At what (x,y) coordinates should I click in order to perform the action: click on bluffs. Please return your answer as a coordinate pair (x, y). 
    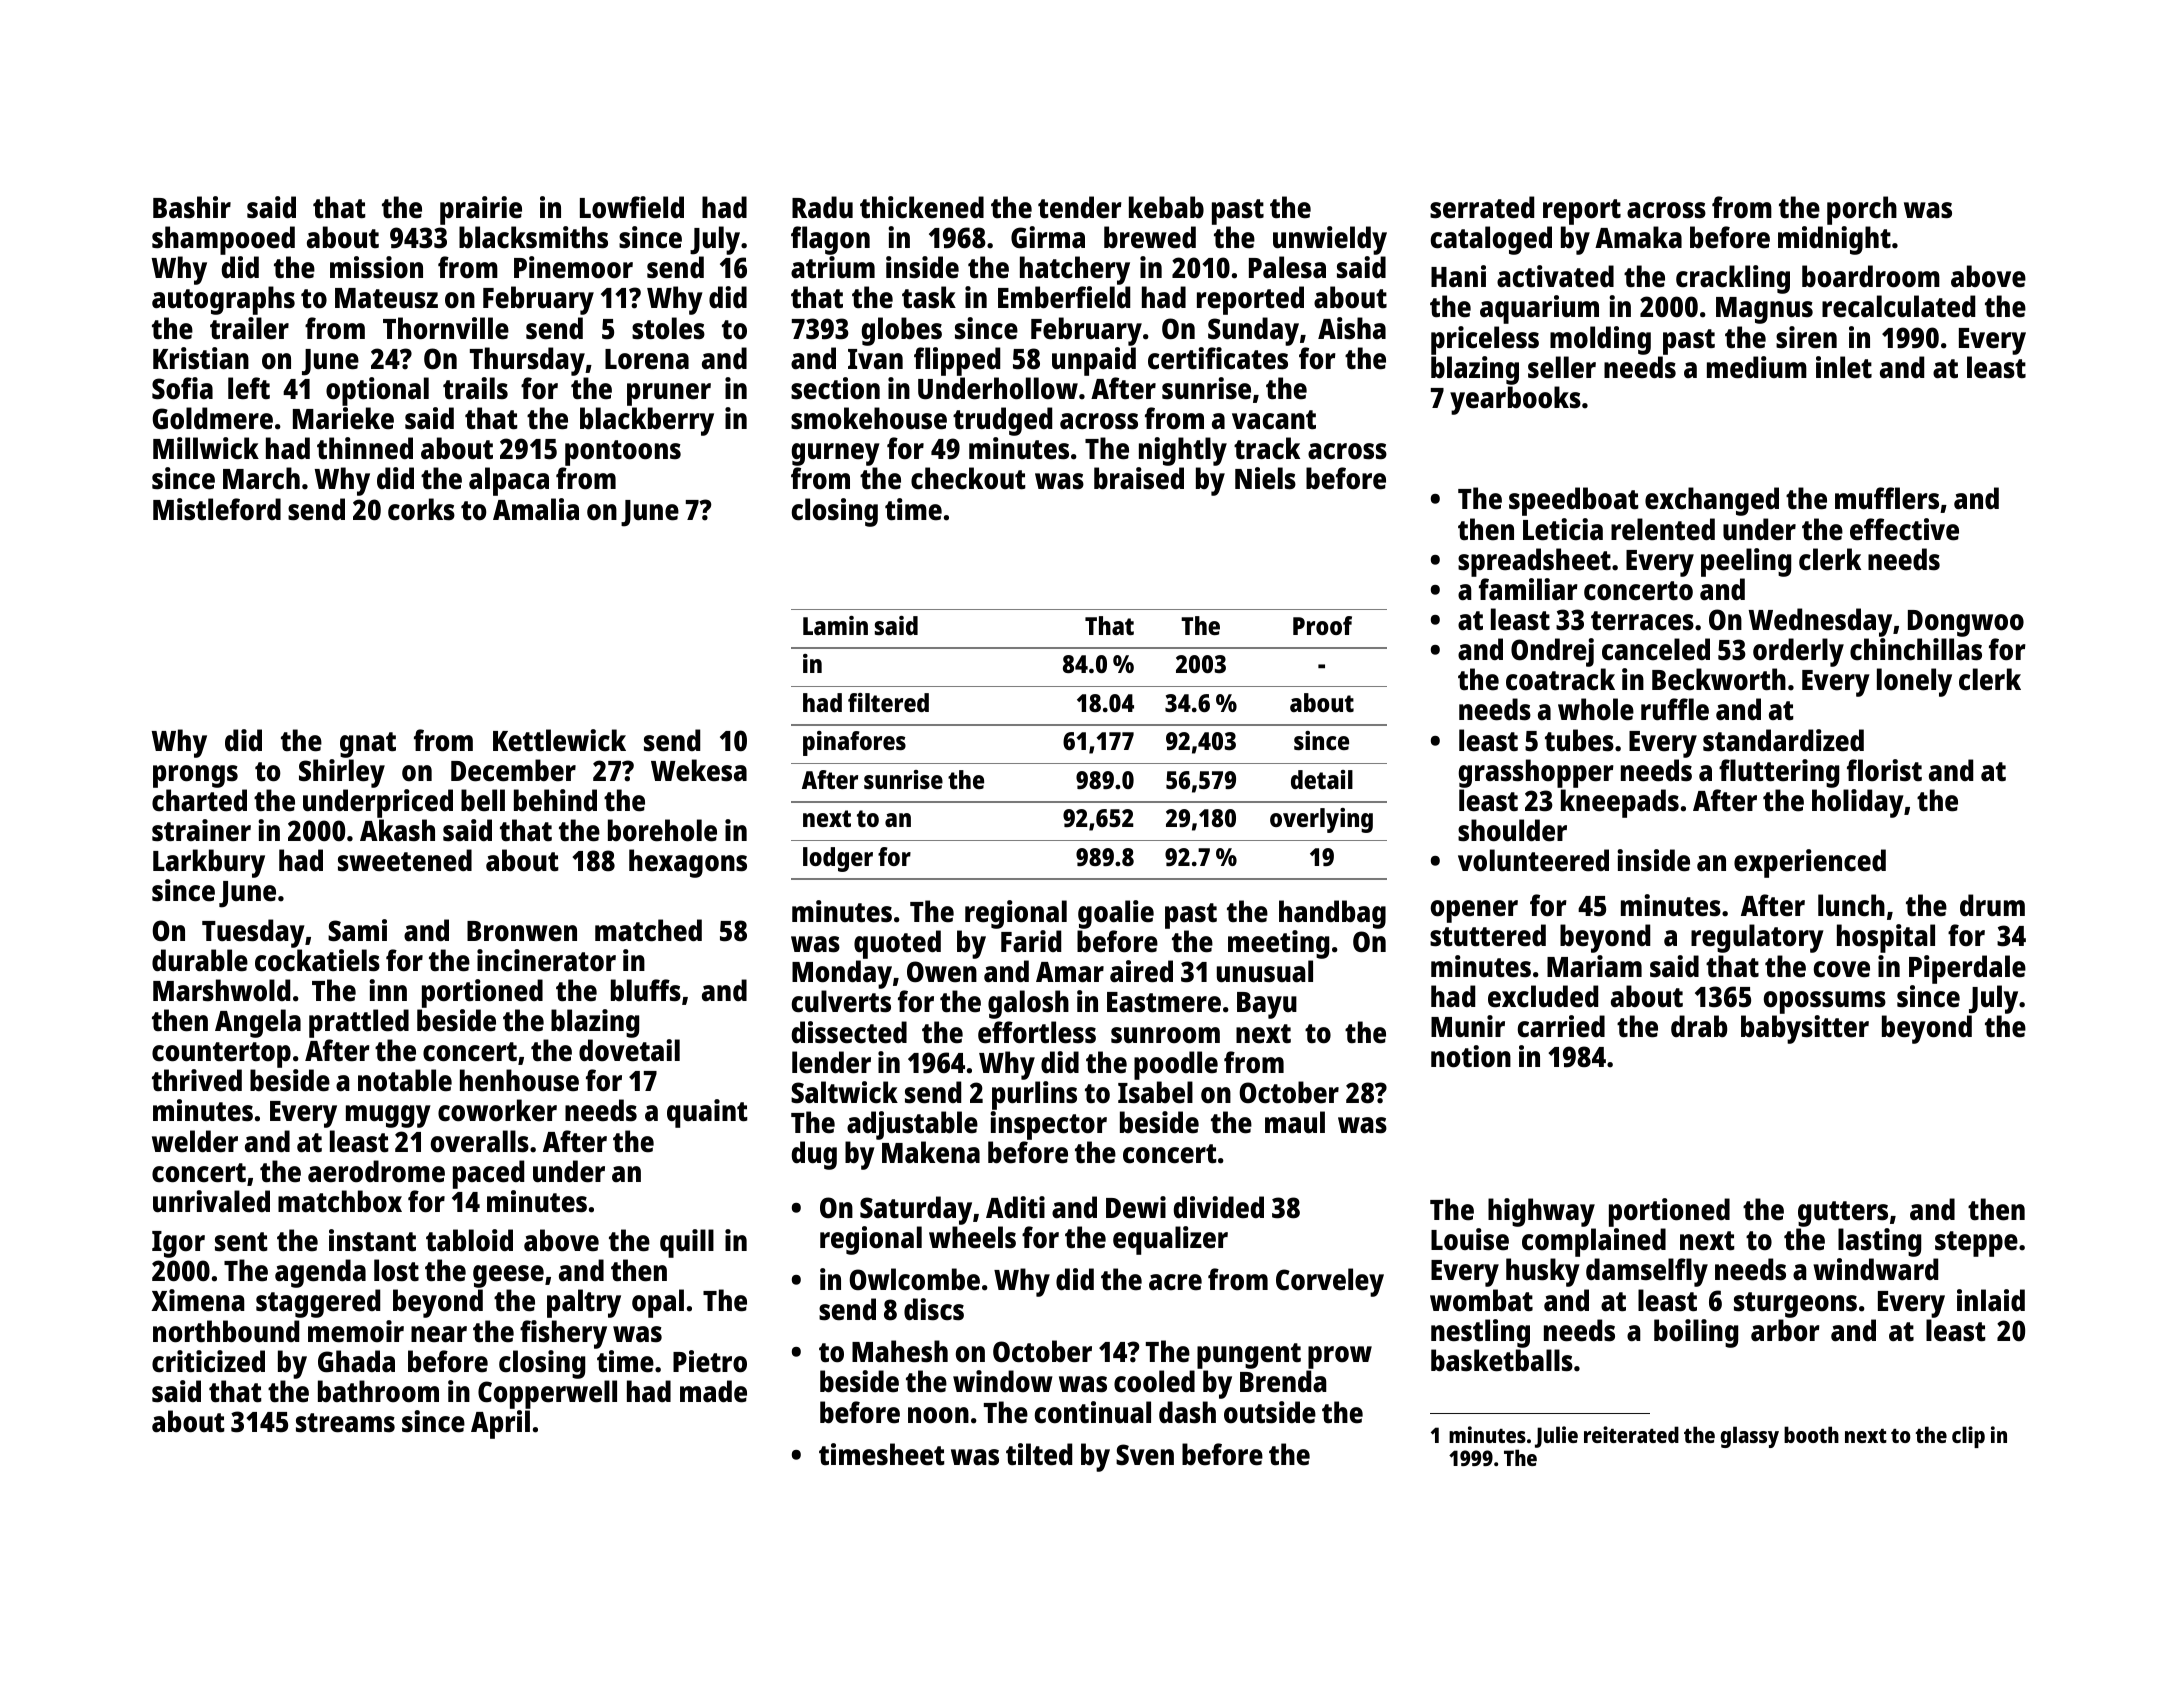
    Looking at the image, I should click on (646, 990).
